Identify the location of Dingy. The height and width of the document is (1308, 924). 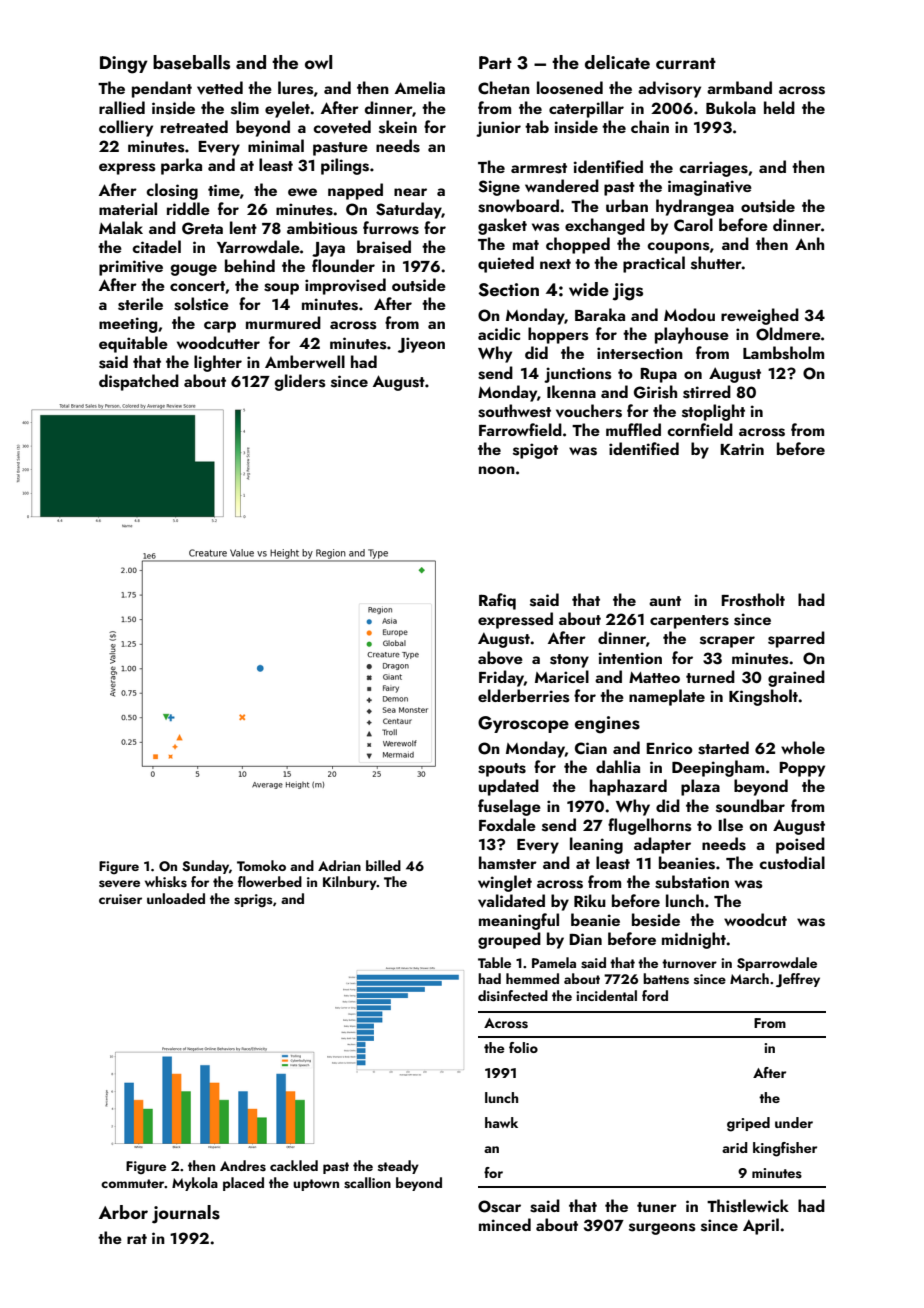
(124, 65).
